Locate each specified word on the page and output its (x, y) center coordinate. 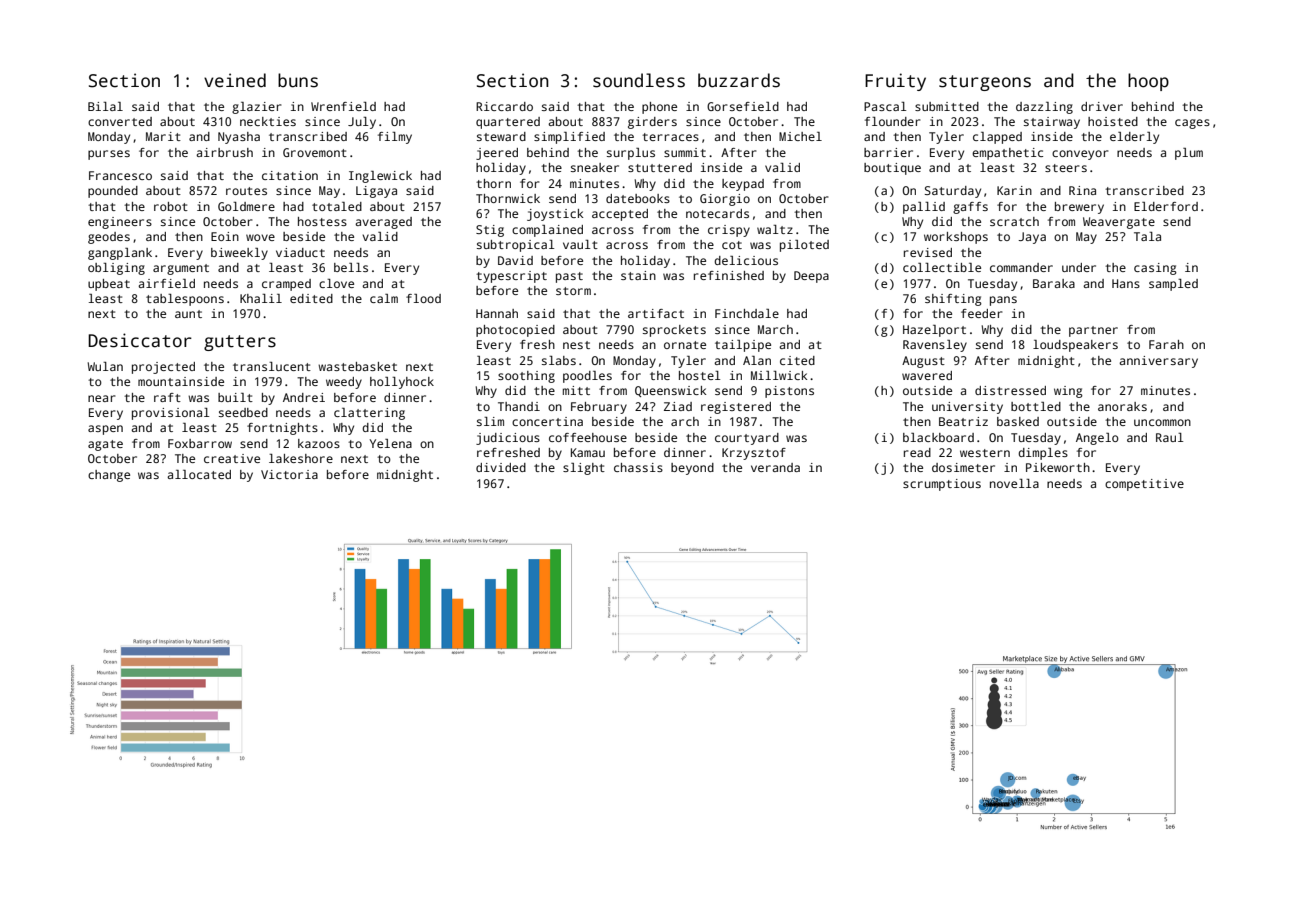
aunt (188, 314)
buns (298, 80)
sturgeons (985, 83)
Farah (1166, 344)
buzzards (739, 80)
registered (736, 408)
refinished (729, 275)
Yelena (391, 443)
